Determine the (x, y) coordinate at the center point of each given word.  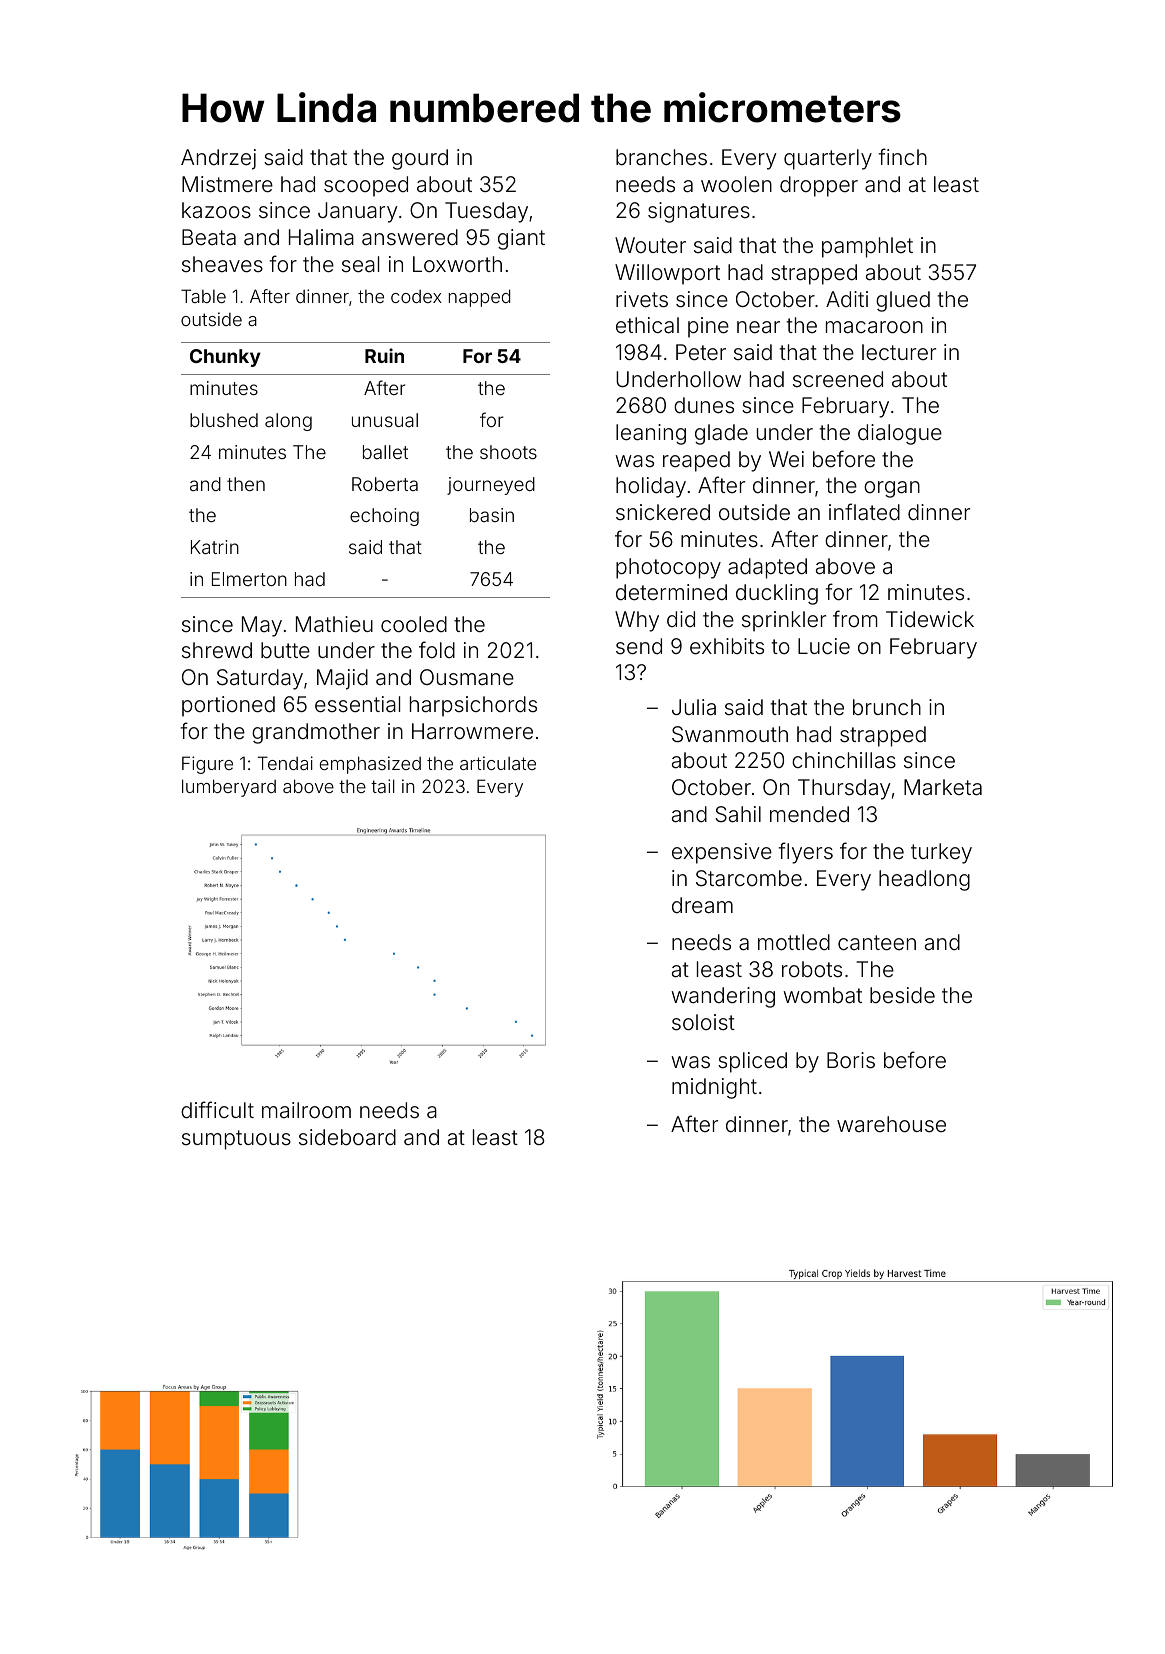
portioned (228, 706)
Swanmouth (730, 734)
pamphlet (867, 247)
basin (492, 515)
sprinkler (784, 621)
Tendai (285, 763)
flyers (806, 853)
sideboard (347, 1137)
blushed (224, 420)
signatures (699, 212)
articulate (498, 763)
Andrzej (218, 159)
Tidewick (930, 619)
